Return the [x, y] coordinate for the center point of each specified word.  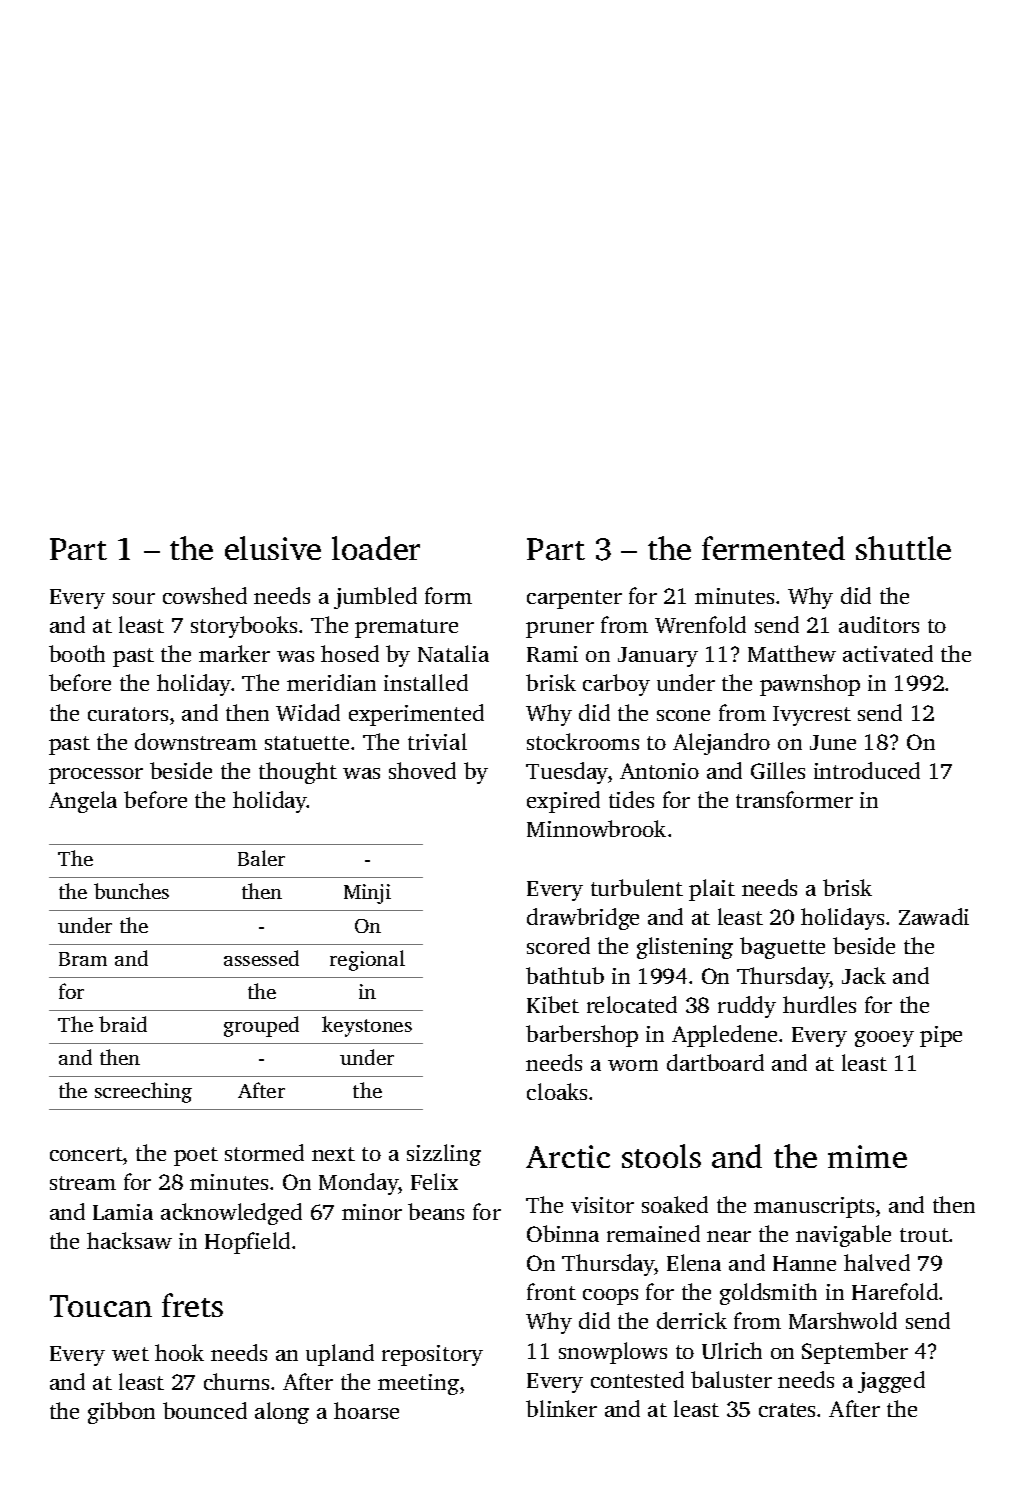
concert [86, 1154]
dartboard [715, 1062]
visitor [602, 1205]
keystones [367, 1026]
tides [631, 799]
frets [192, 1305]
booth [77, 653]
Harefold [895, 1291]
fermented [773, 548]
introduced [867, 770]
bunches [131, 891]
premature [406, 628]
